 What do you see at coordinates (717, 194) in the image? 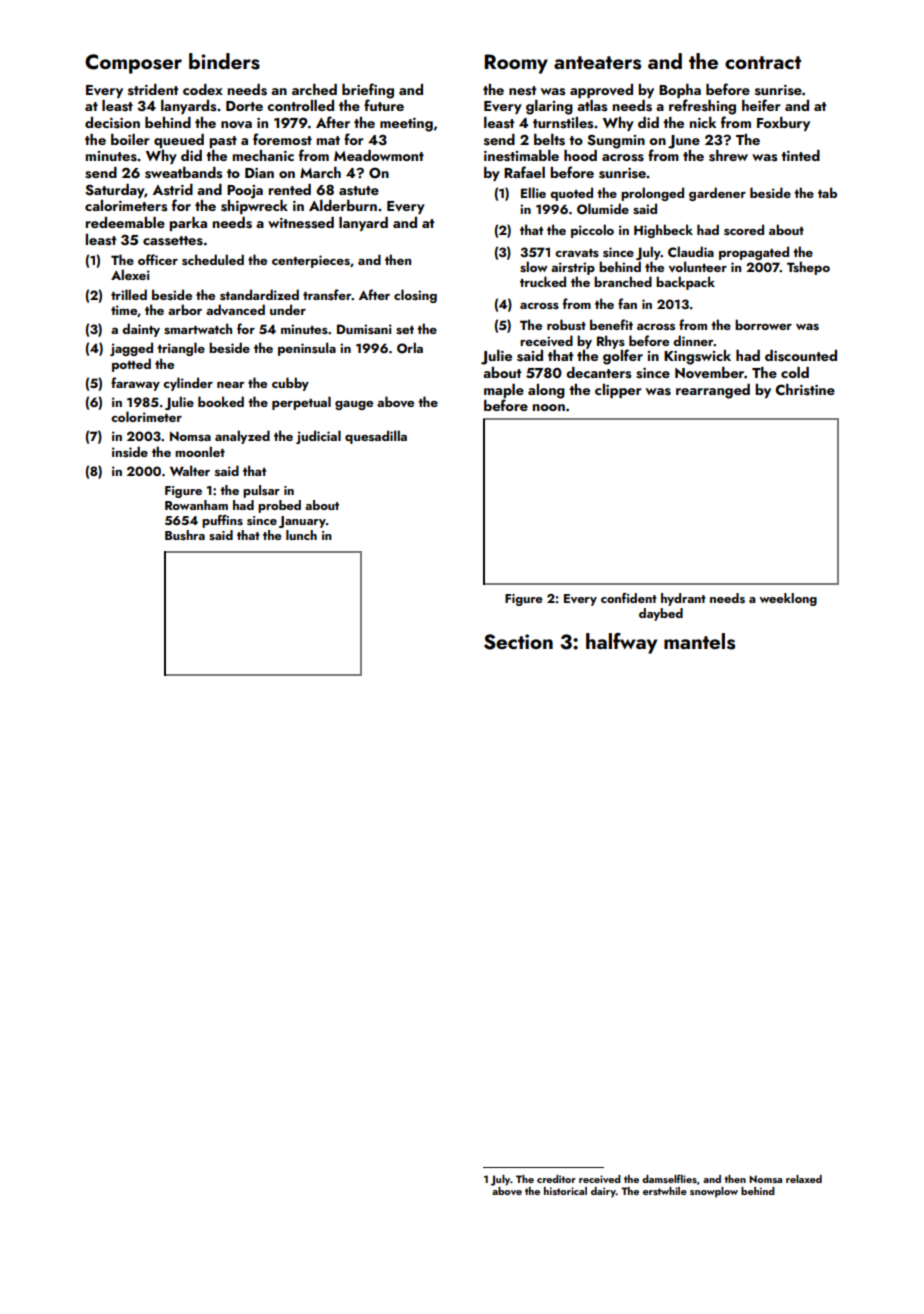
I see `gardener` at bounding box center [717, 194].
